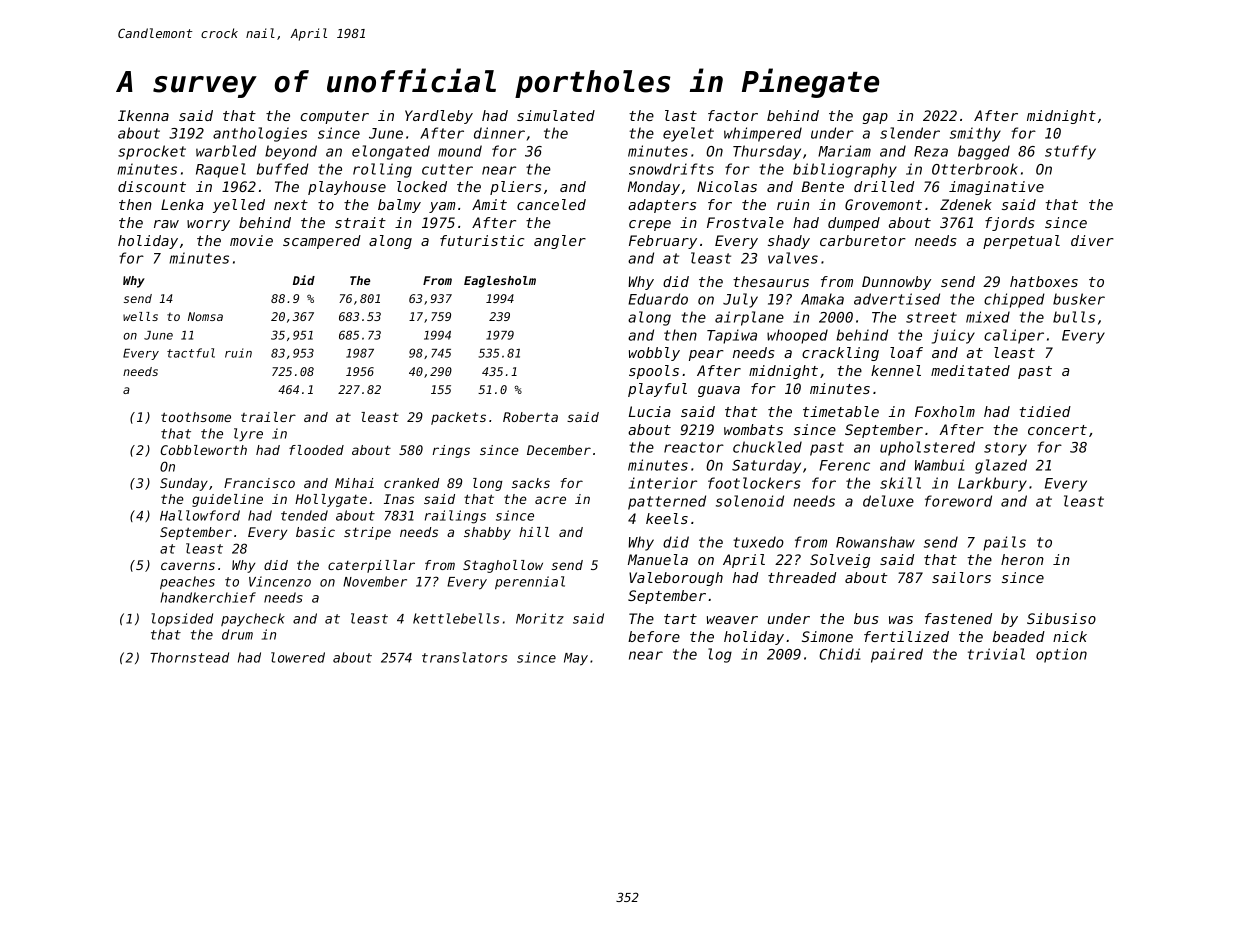  What do you see at coordinates (534, 532) in the screenshot?
I see `hill` at bounding box center [534, 532].
